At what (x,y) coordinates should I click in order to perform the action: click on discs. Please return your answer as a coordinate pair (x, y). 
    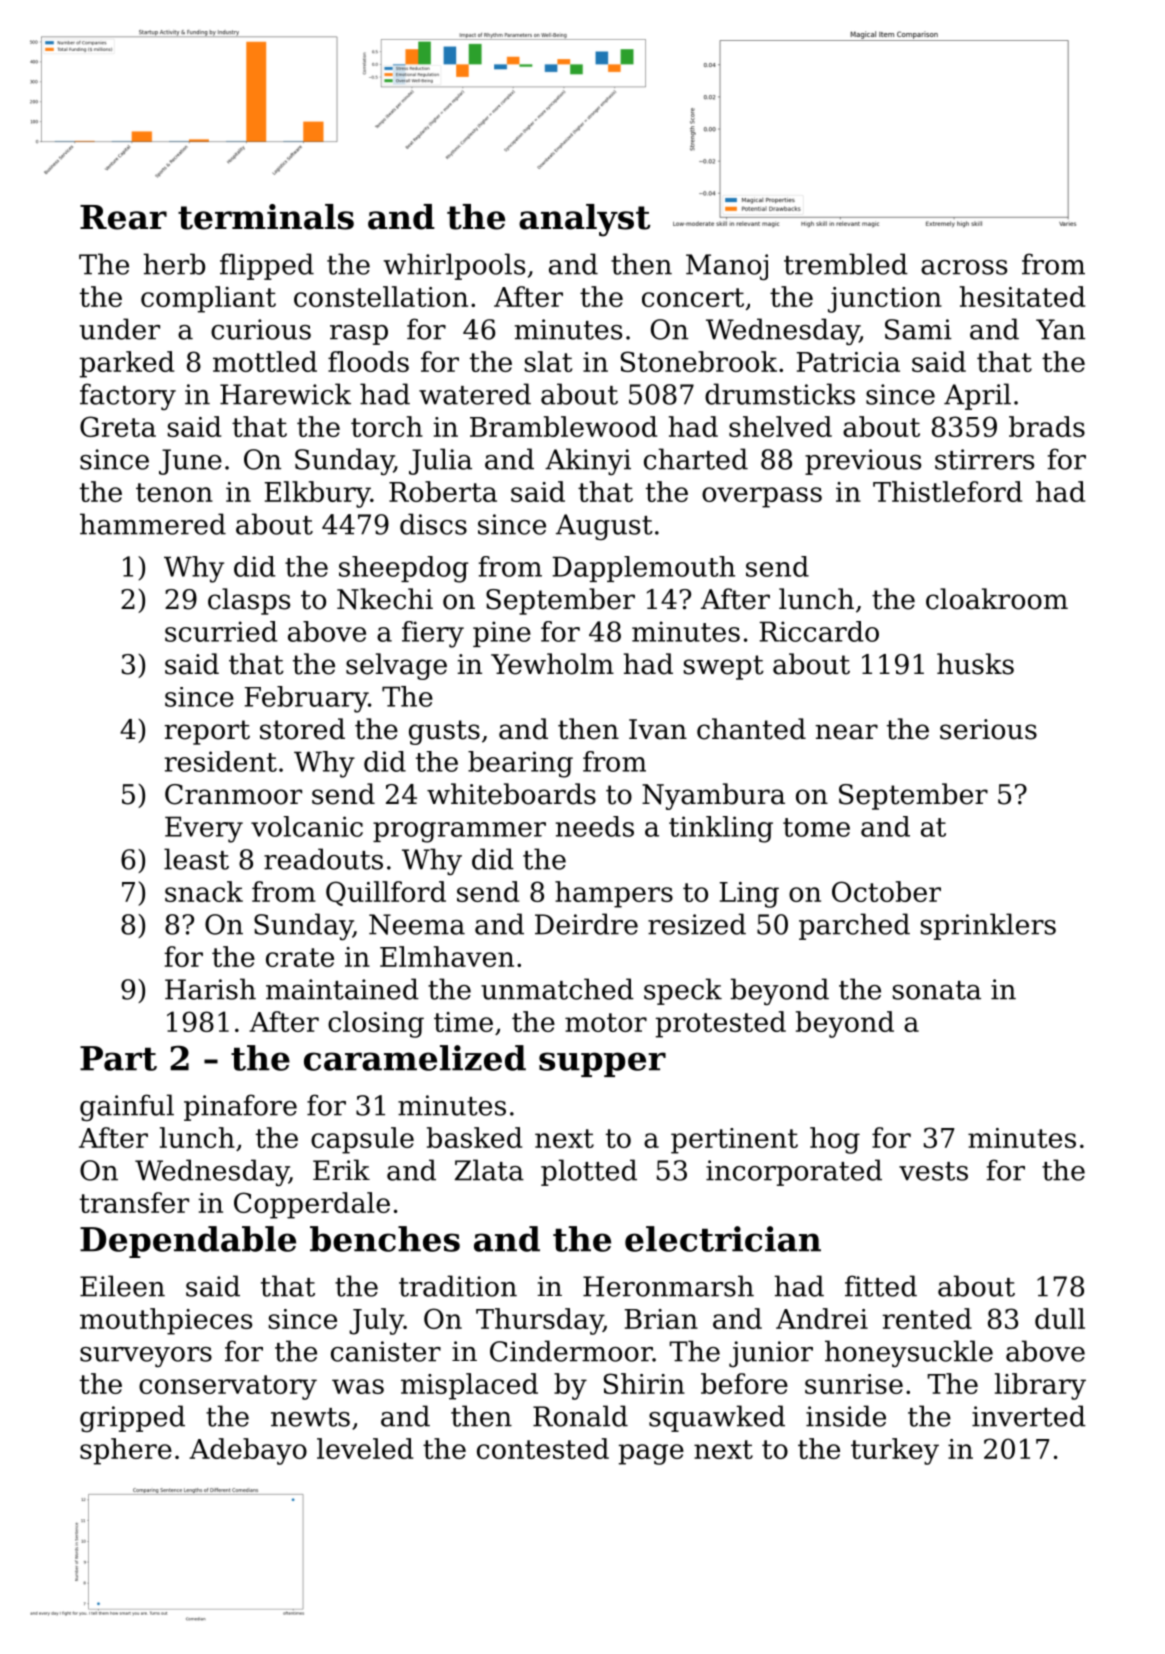
    Looking at the image, I should click on (433, 524).
